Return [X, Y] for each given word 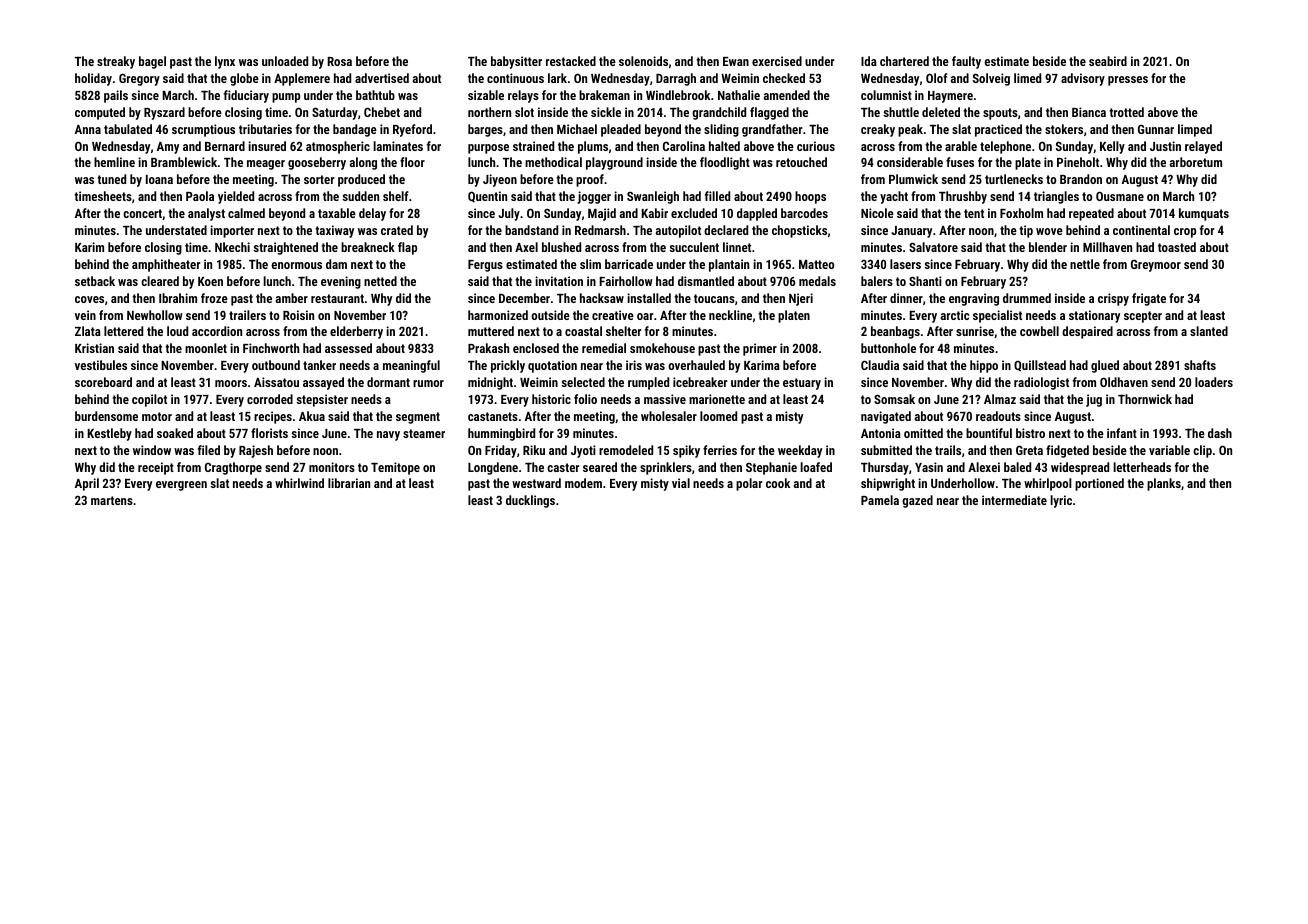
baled [1017, 467]
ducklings [530, 501]
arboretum [1196, 162]
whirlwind [299, 483]
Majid [602, 214]
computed [100, 113]
